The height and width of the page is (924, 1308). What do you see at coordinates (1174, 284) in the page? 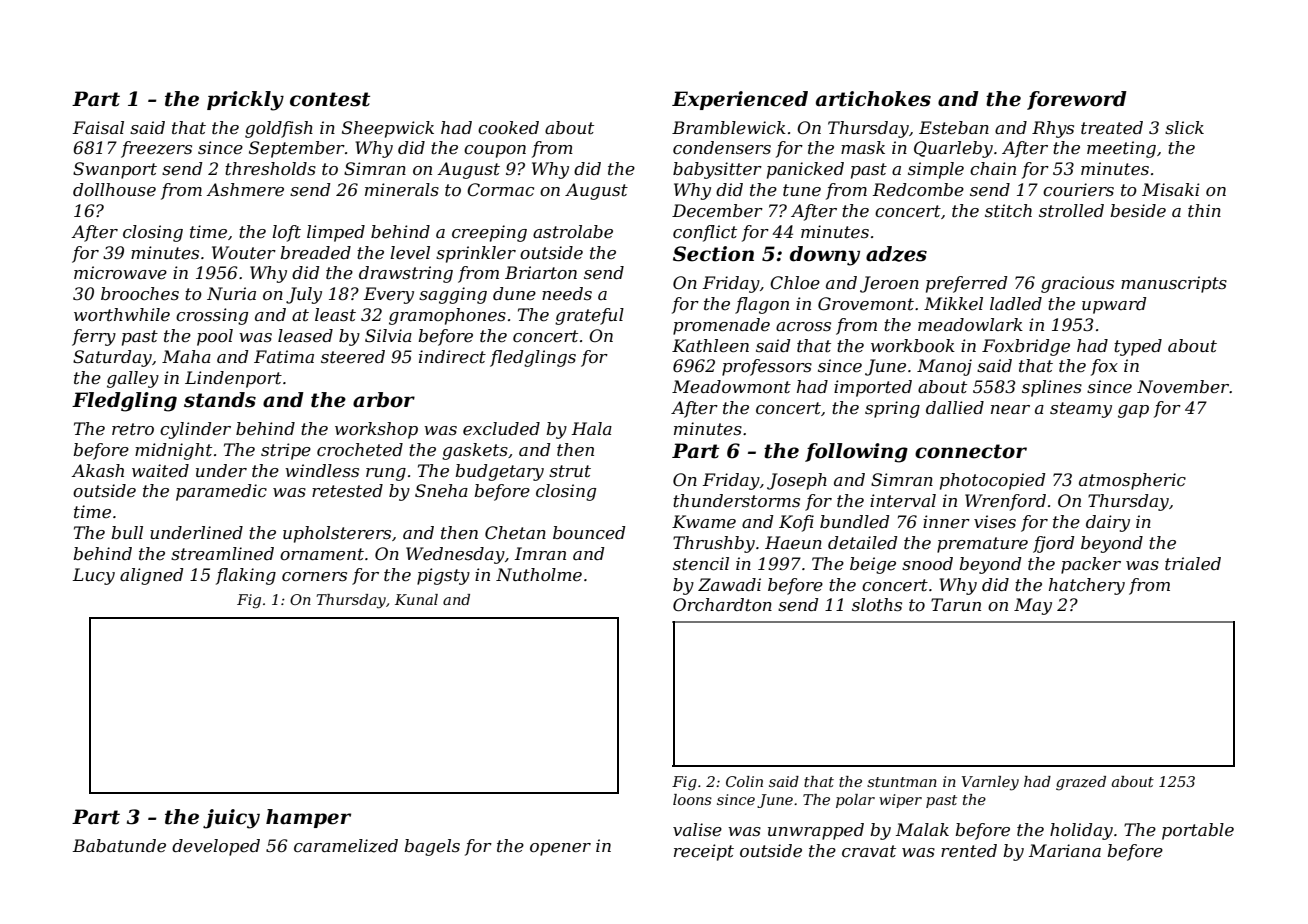
I see `manuscripts` at bounding box center [1174, 284].
